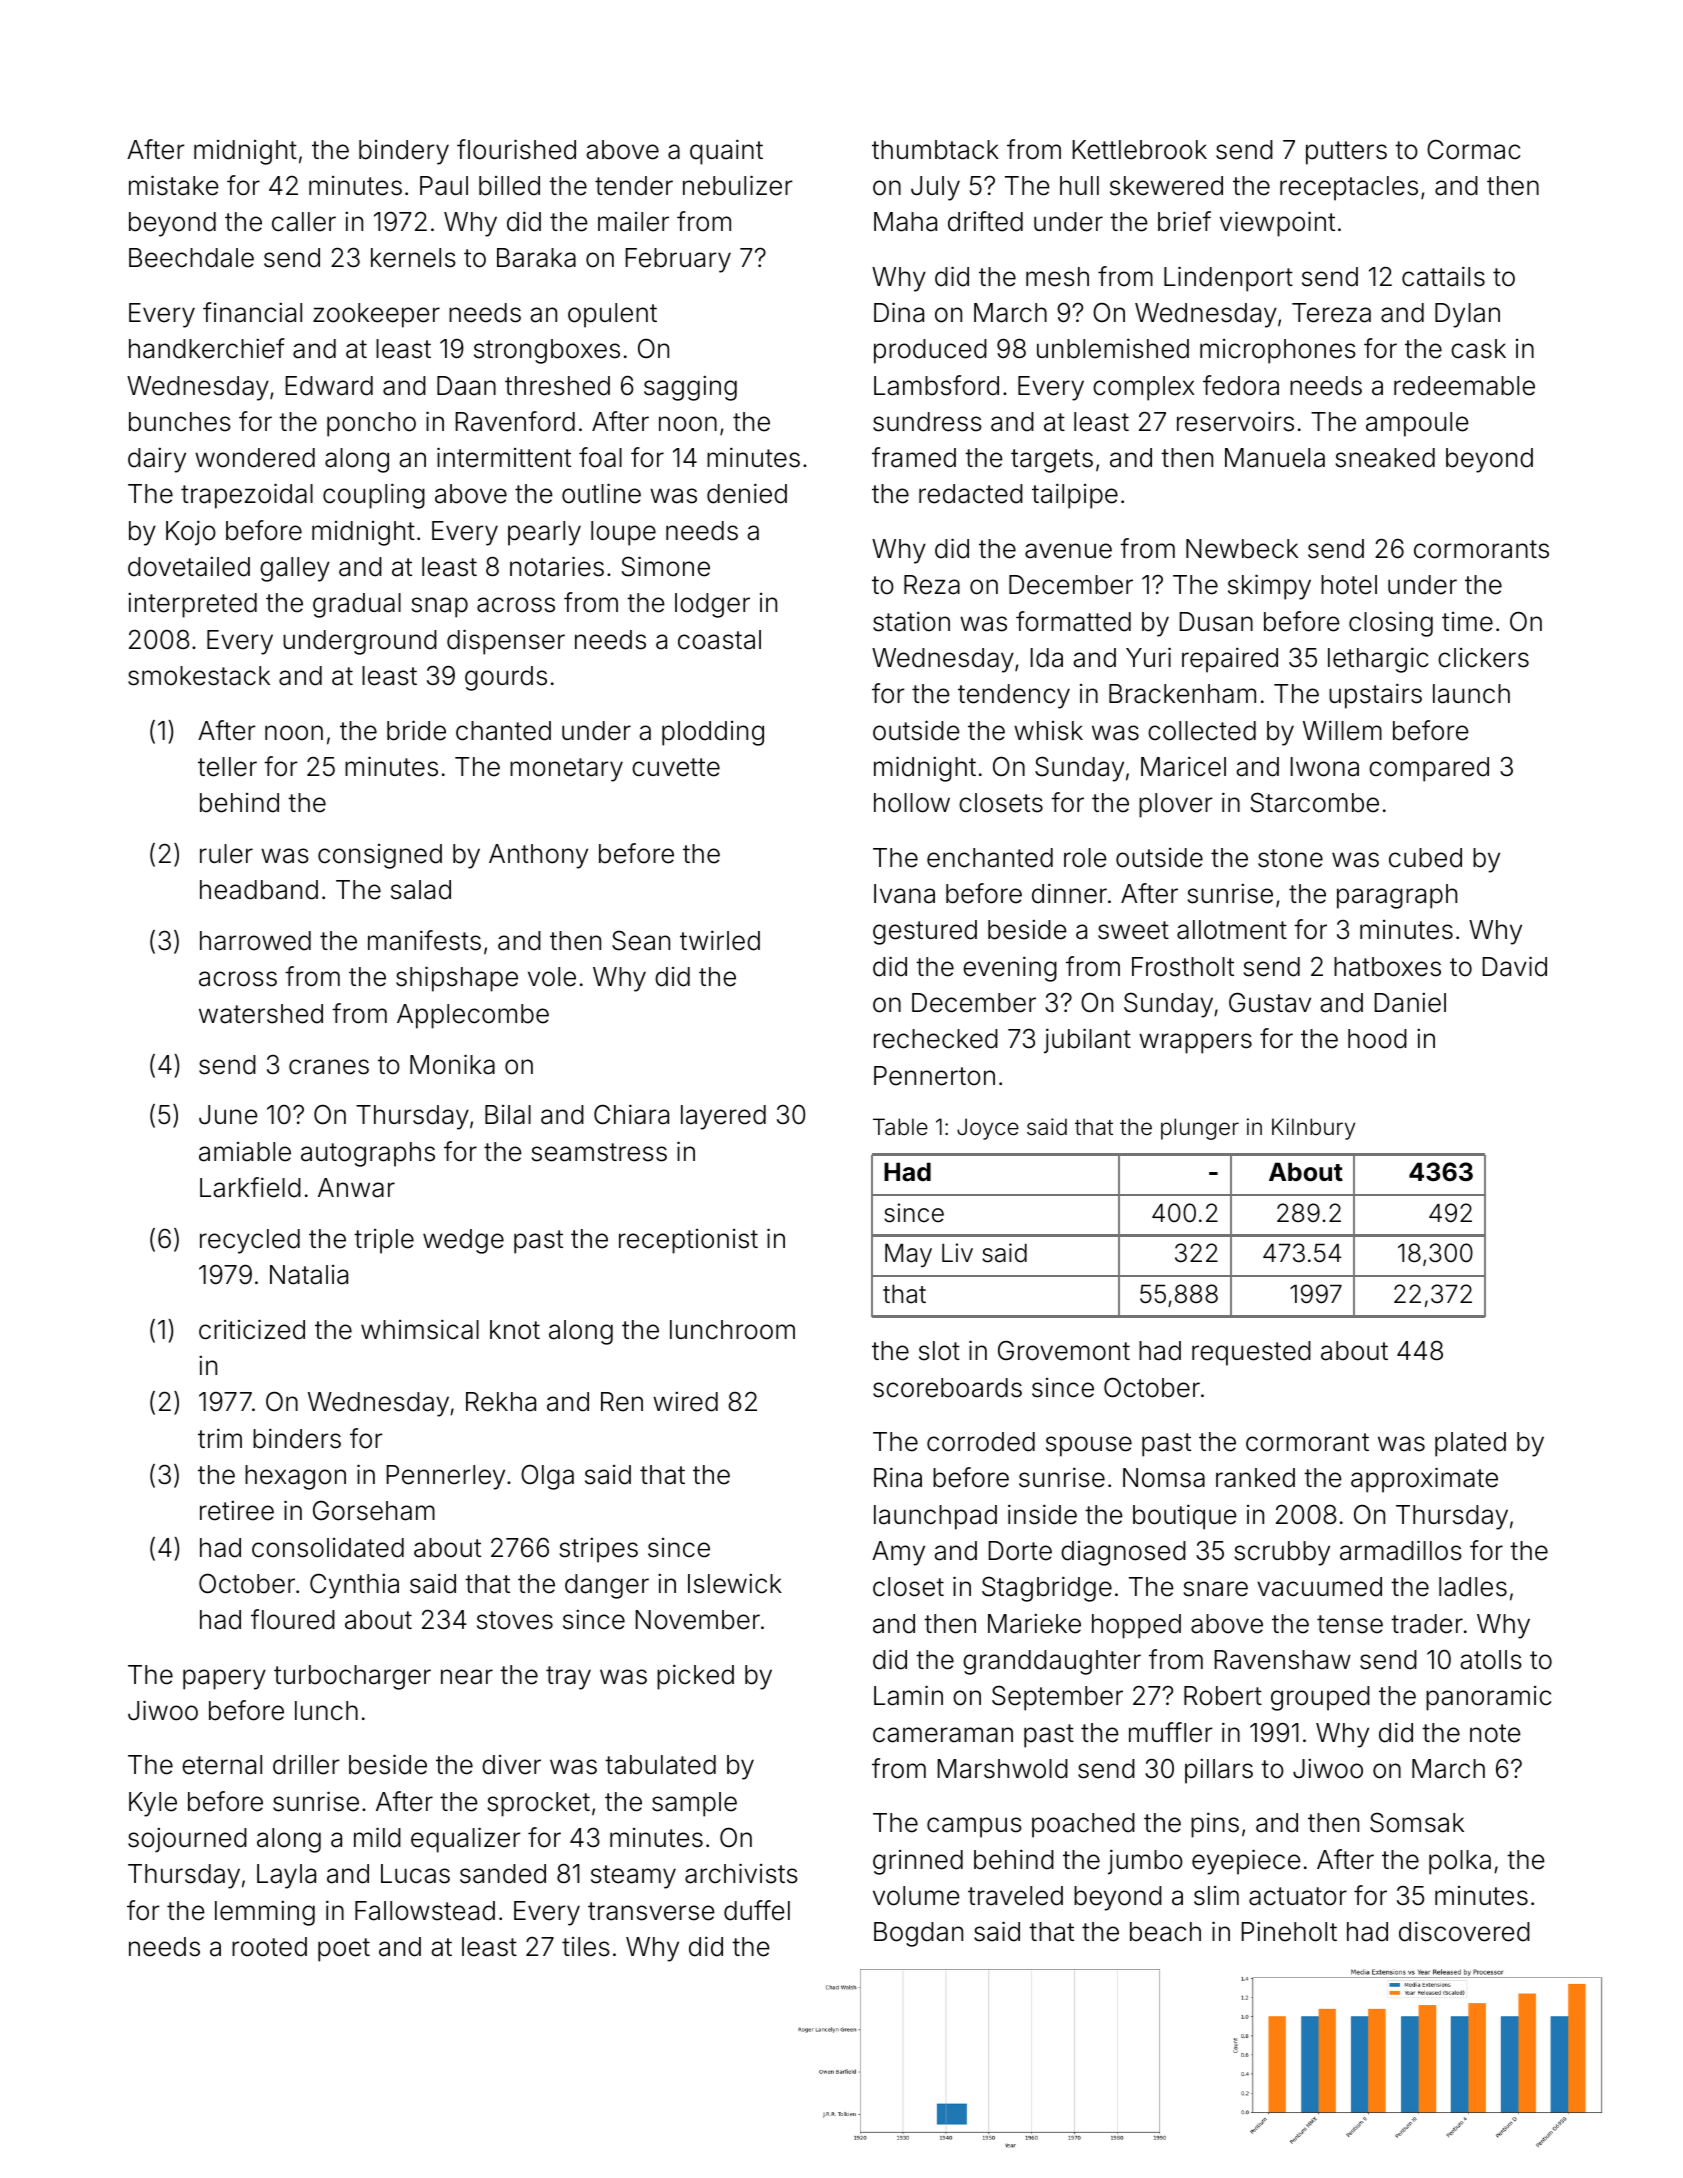 The height and width of the document is (2178, 1683). What do you see at coordinates (252, 312) in the document?
I see `financial` at bounding box center [252, 312].
